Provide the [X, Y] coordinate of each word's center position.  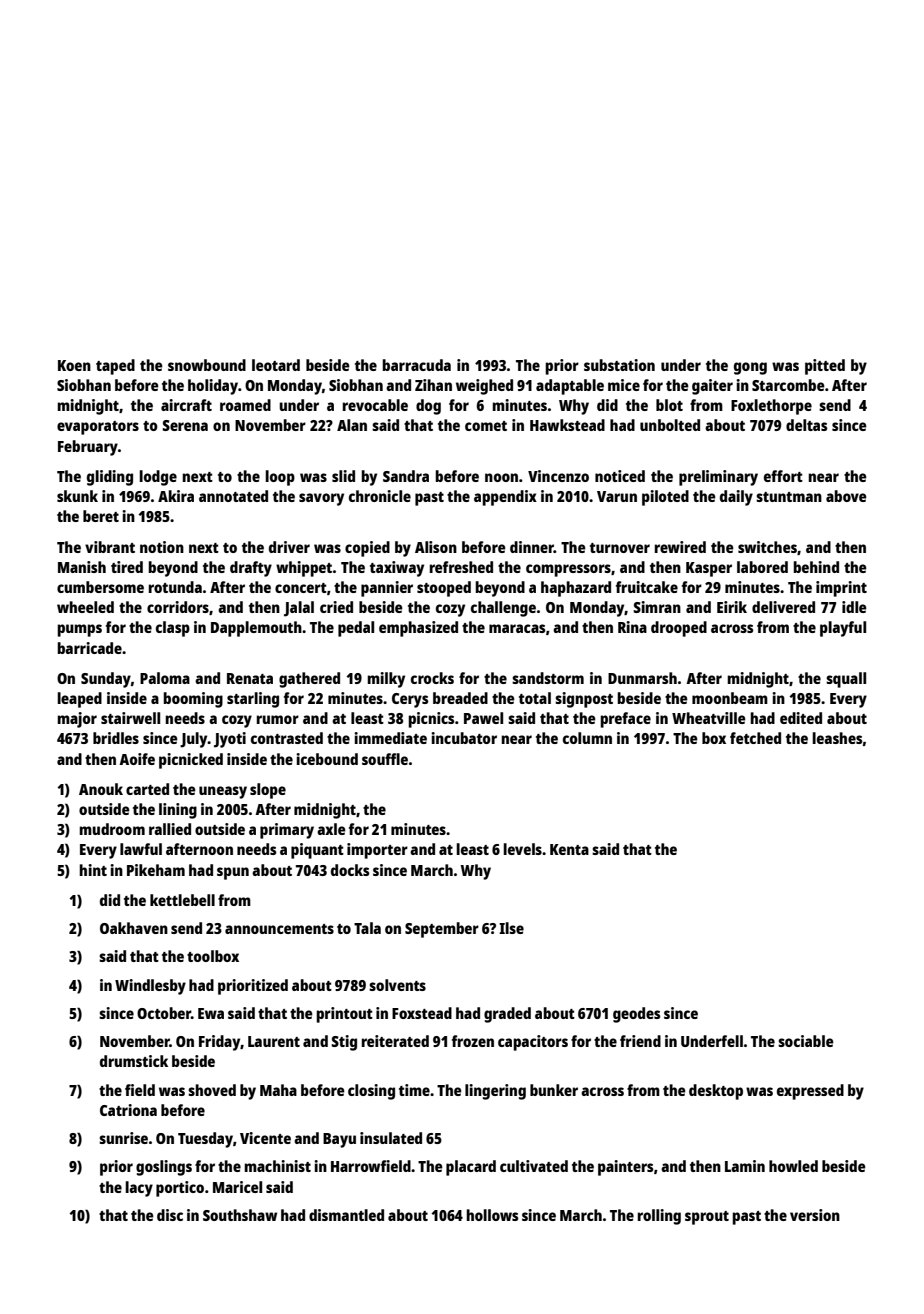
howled [793, 1166]
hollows [492, 1215]
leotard [276, 365]
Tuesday [205, 1140]
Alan [352, 425]
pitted [825, 367]
